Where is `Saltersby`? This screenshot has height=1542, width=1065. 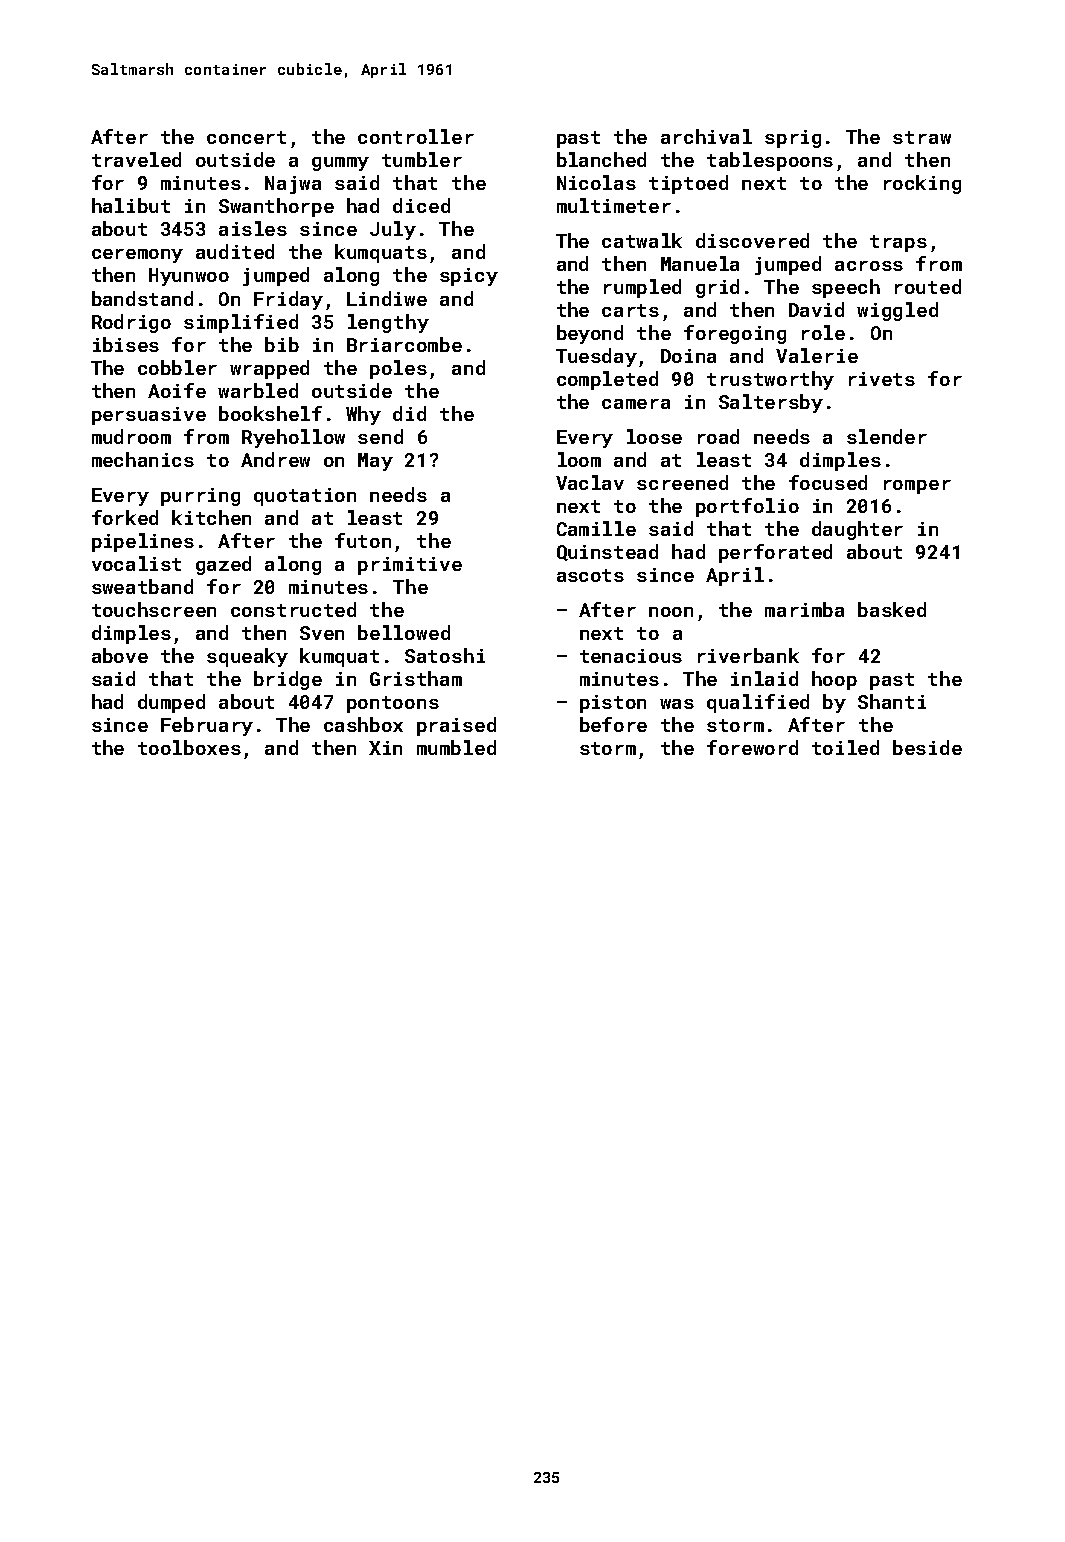
Saltersby is located at coordinates (771, 403).
